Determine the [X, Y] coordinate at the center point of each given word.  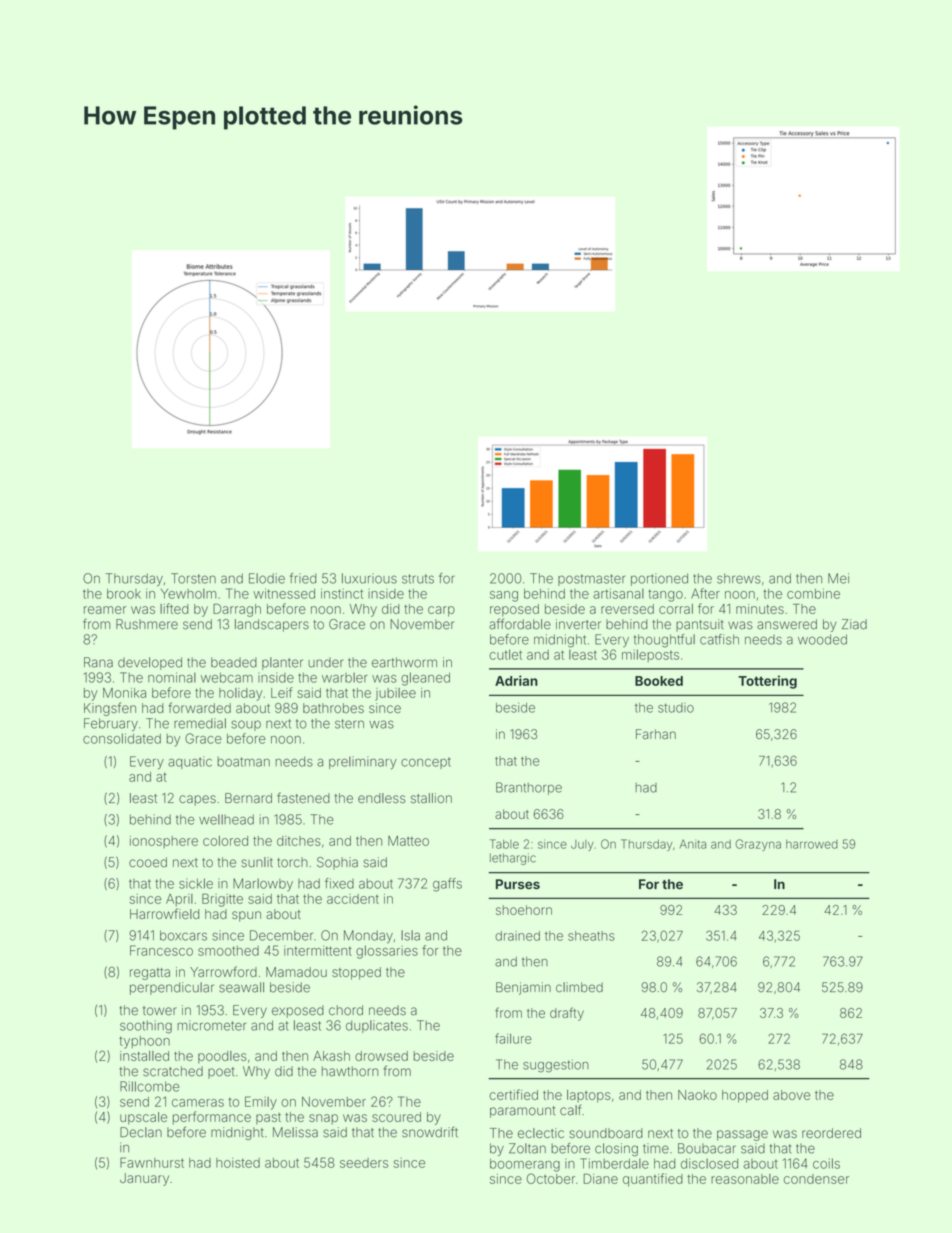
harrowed [812, 844]
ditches [299, 841]
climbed [579, 987]
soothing [146, 1027]
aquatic [190, 762]
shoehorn [524, 910]
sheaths [591, 936]
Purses [518, 884]
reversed [627, 609]
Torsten [193, 578]
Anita [692, 844]
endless [381, 798]
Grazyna [758, 845]
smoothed [228, 951]
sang [504, 596]
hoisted [238, 1163]
